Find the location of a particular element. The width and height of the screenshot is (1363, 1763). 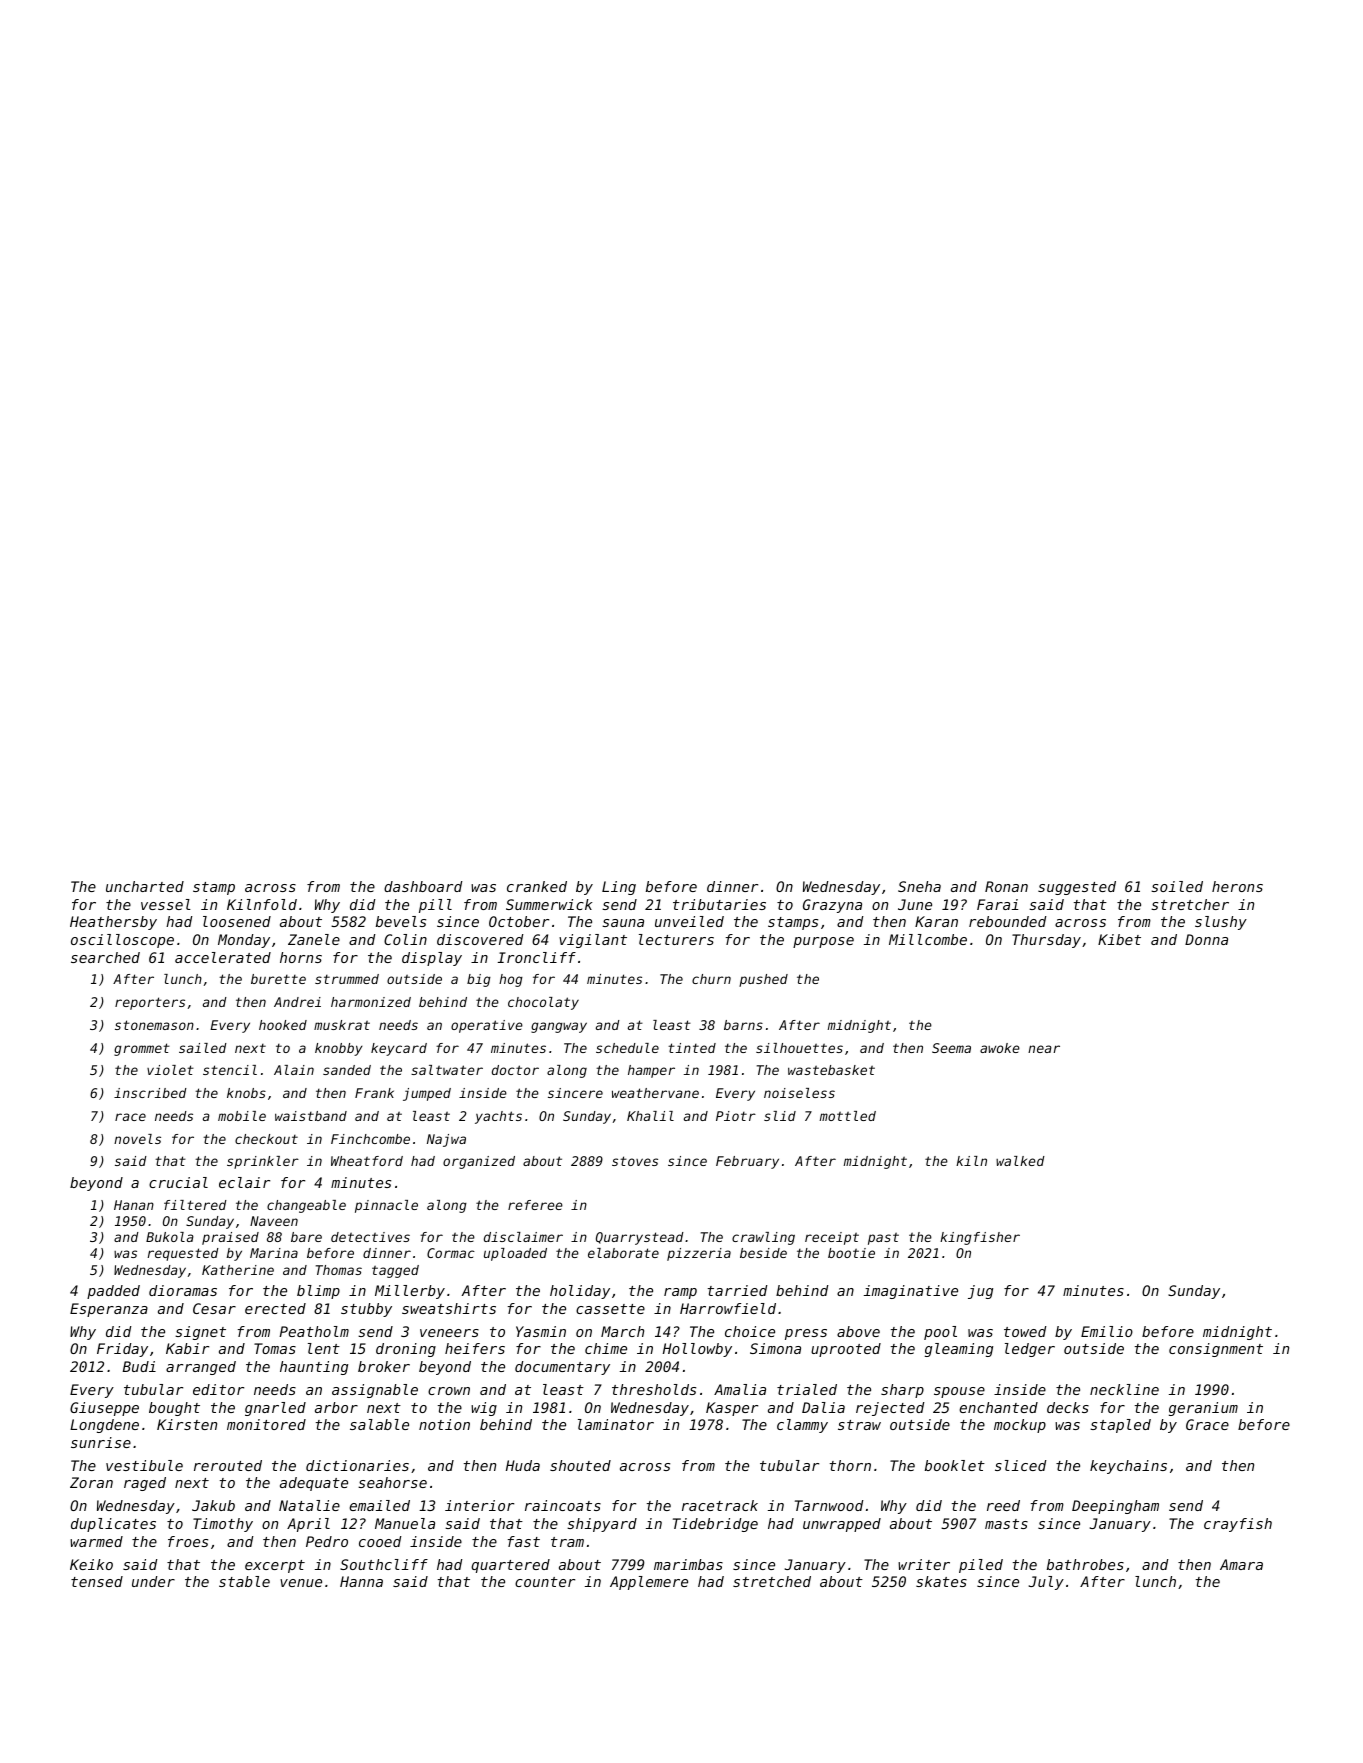

Jakub is located at coordinates (213, 1505).
